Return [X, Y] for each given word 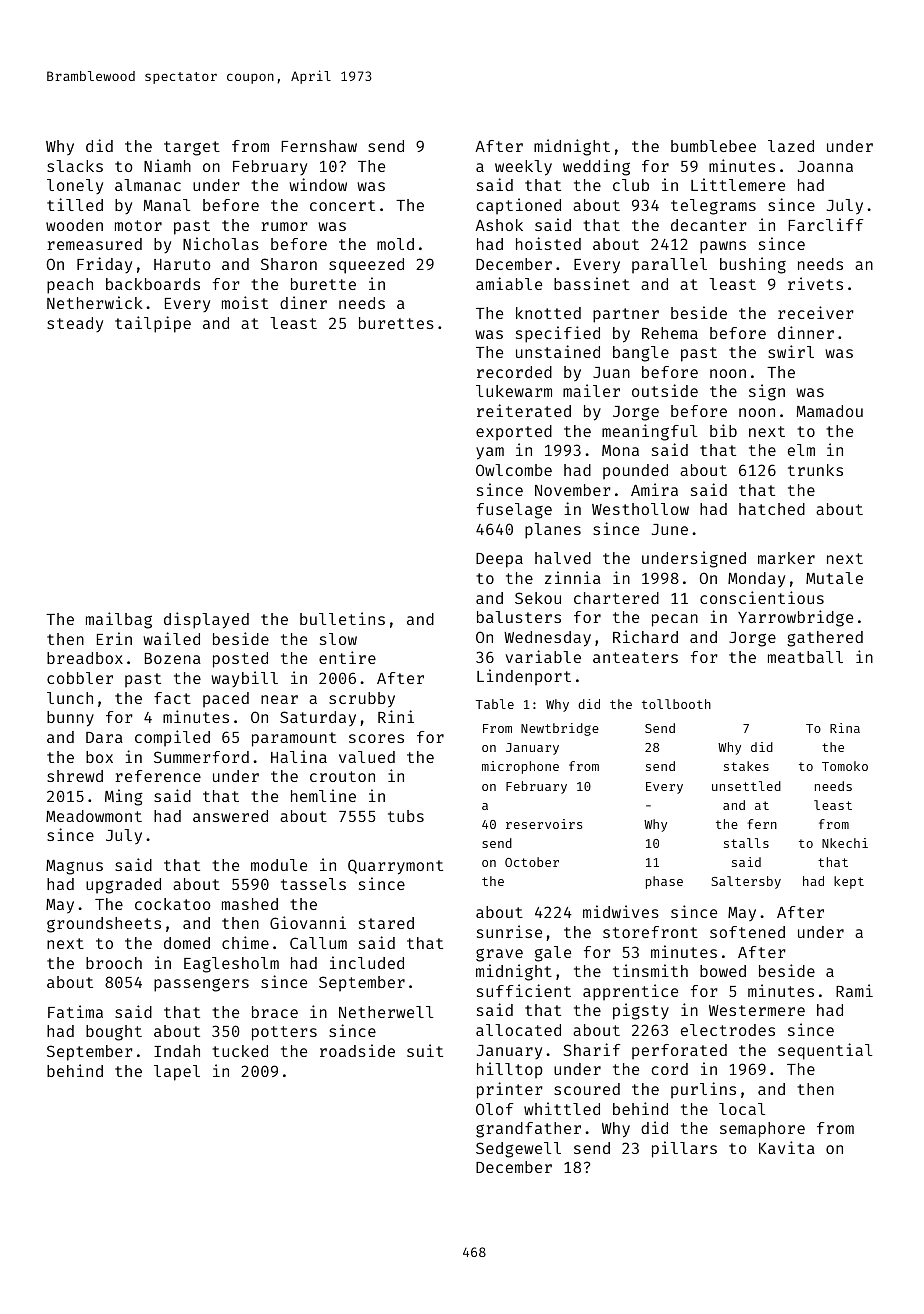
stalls [746, 843]
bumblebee [713, 146]
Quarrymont [395, 867]
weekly [523, 168]
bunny [70, 719]
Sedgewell [518, 1150]
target [192, 148]
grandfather [528, 1130]
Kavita [787, 1147]
